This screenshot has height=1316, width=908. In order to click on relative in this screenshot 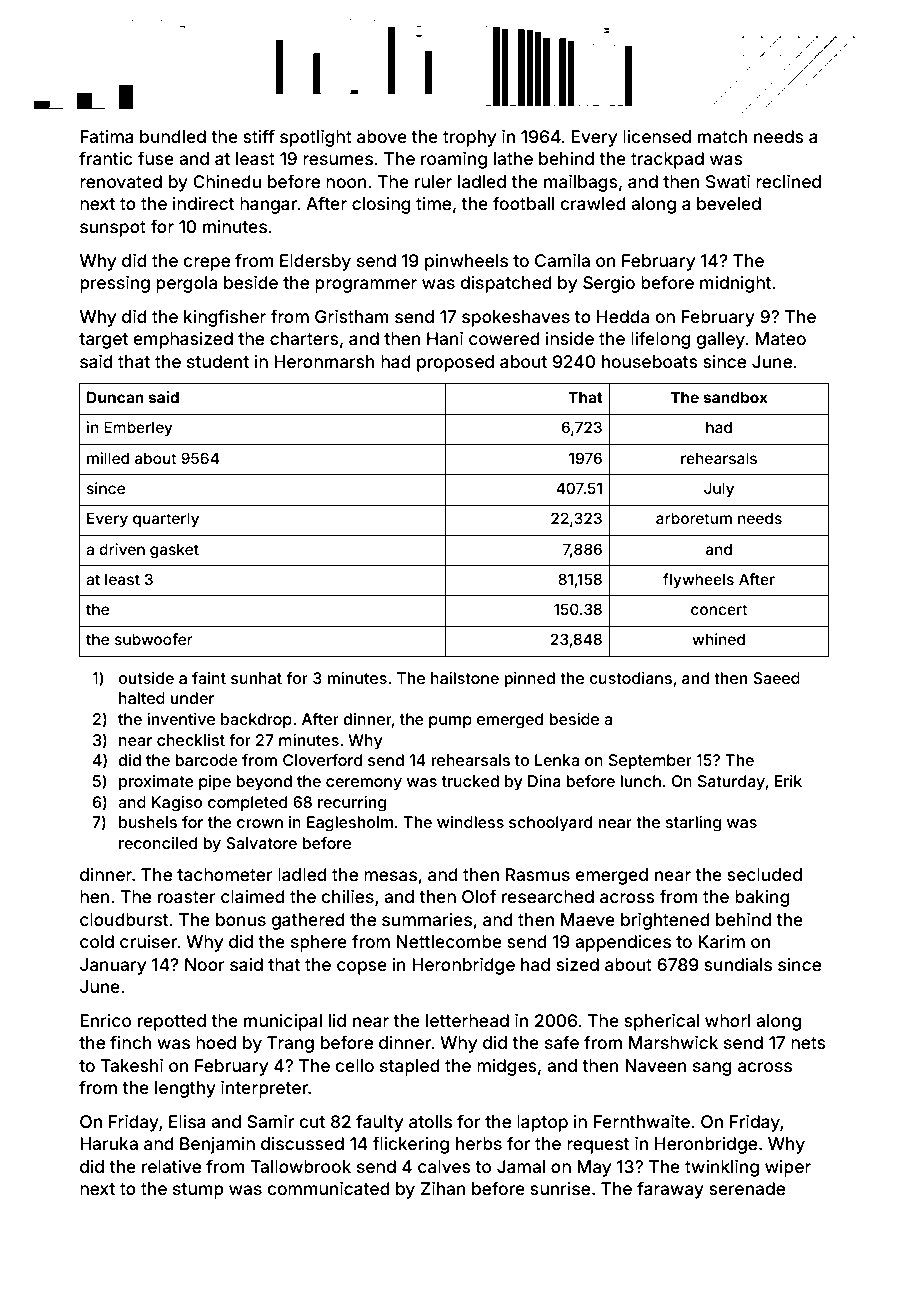, I will do `click(171, 1166)`.
